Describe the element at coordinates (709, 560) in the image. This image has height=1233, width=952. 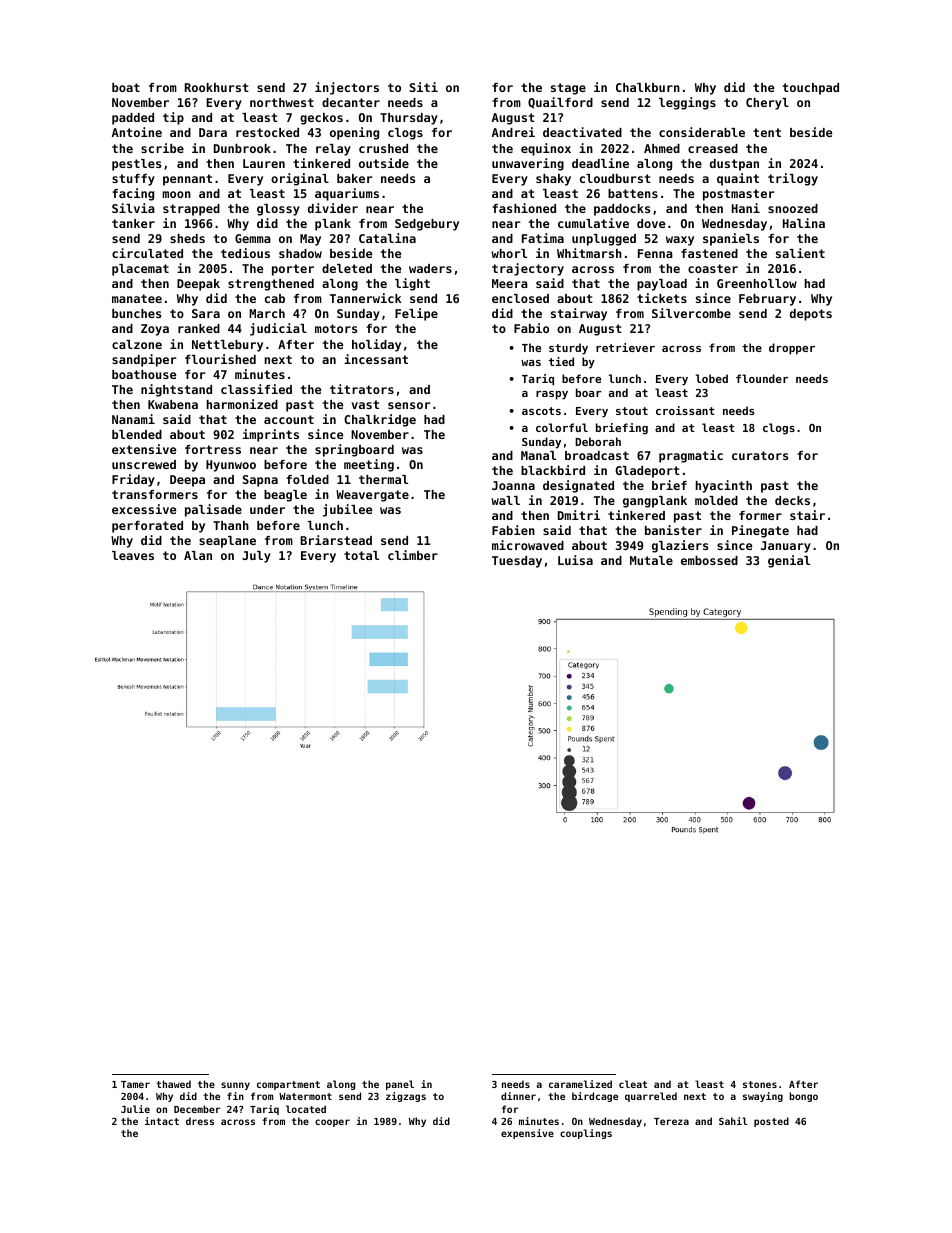
I see `embossed` at that location.
